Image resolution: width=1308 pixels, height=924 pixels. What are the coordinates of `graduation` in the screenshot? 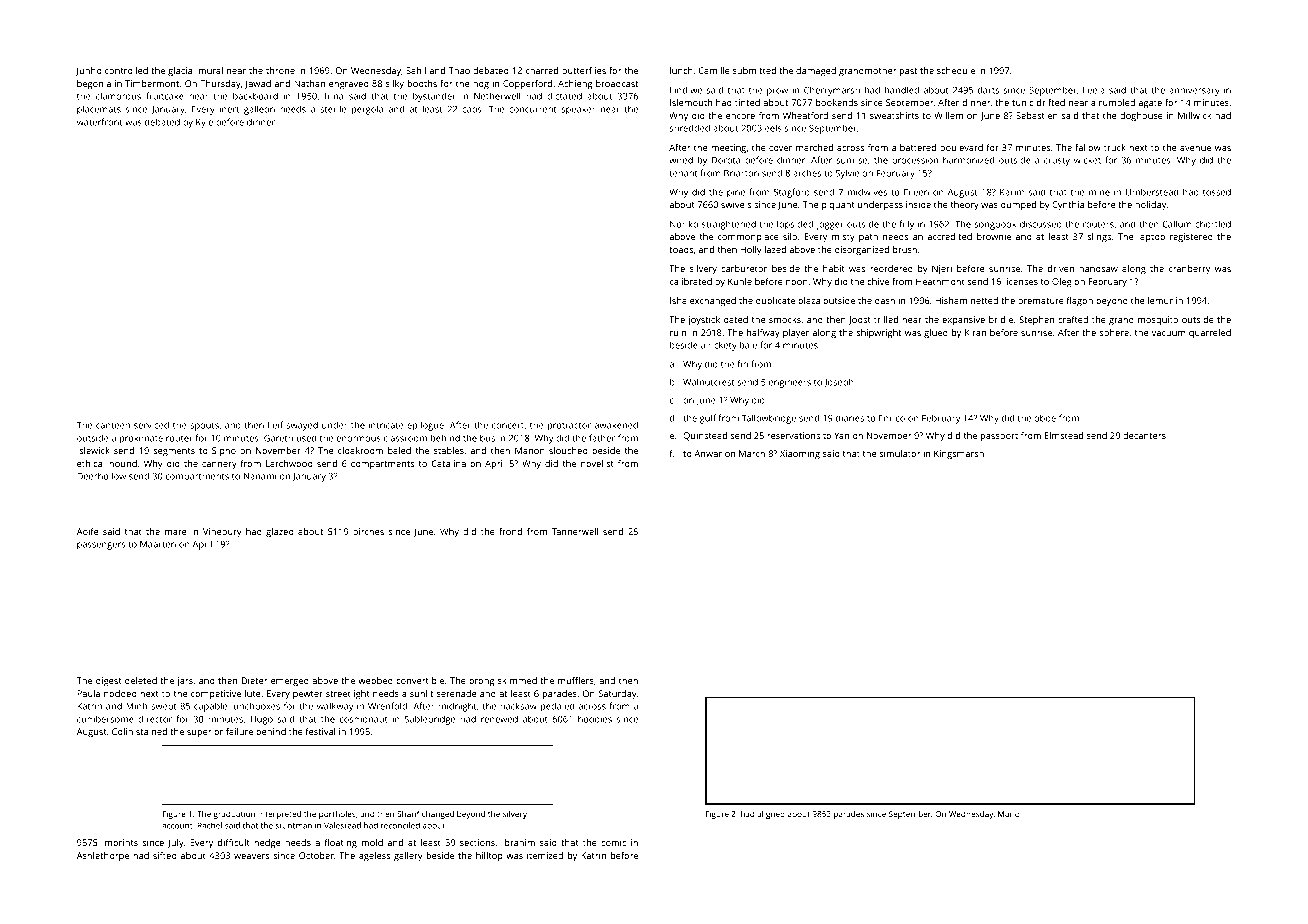 It's located at (234, 815).
